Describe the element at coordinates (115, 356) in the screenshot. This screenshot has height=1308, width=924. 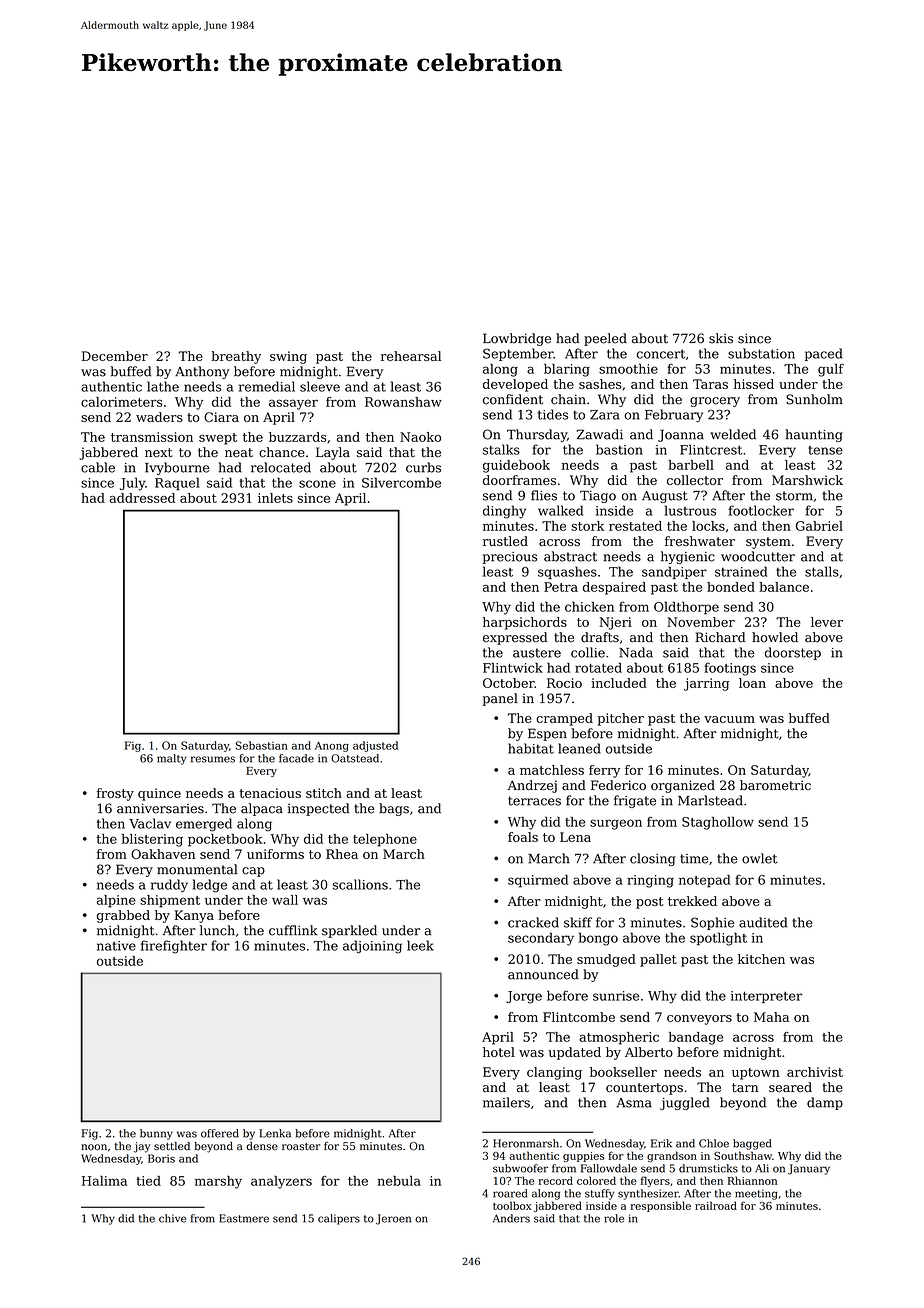
I see `December` at that location.
